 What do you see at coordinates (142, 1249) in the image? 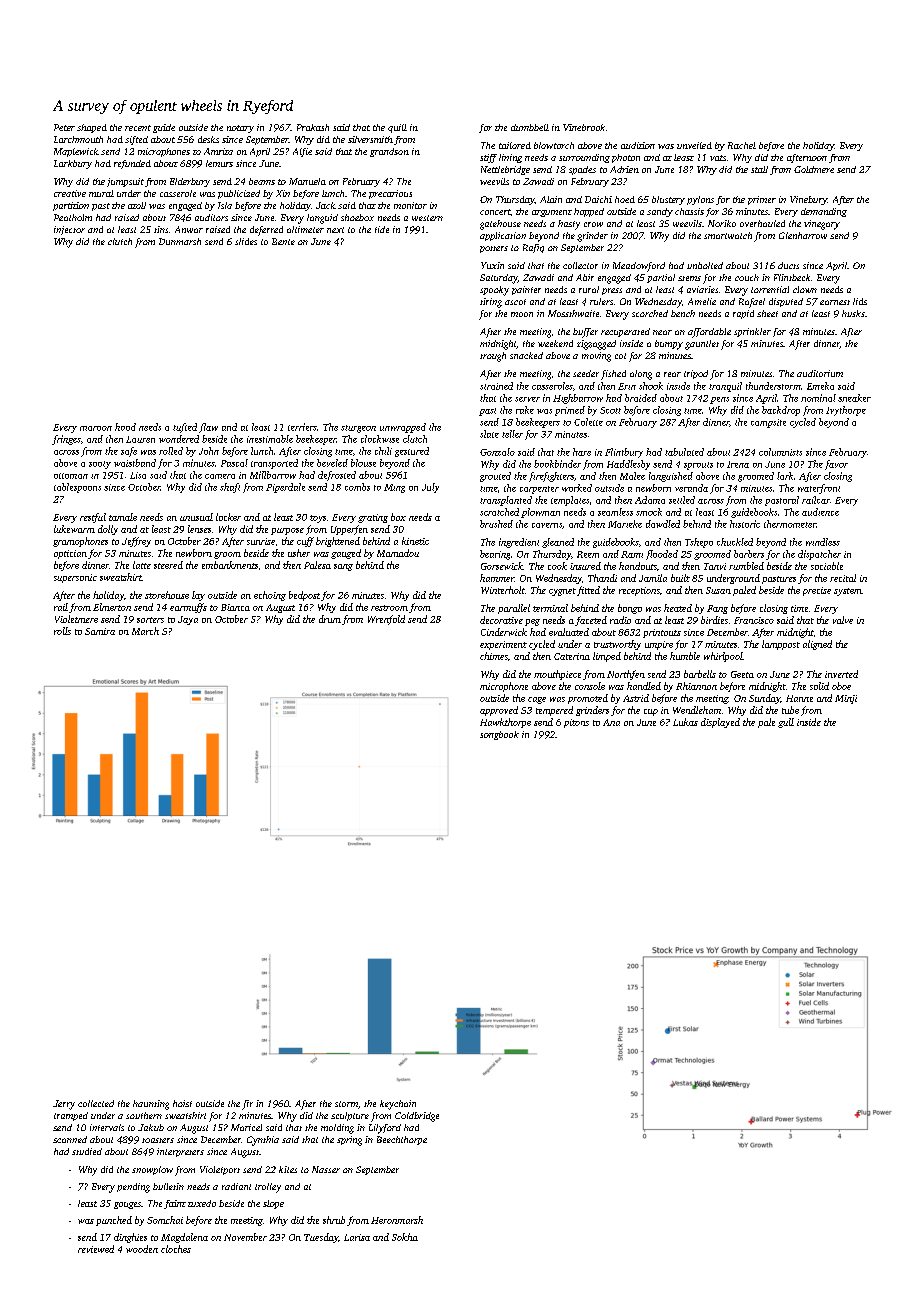
I see `wooden` at bounding box center [142, 1249].
